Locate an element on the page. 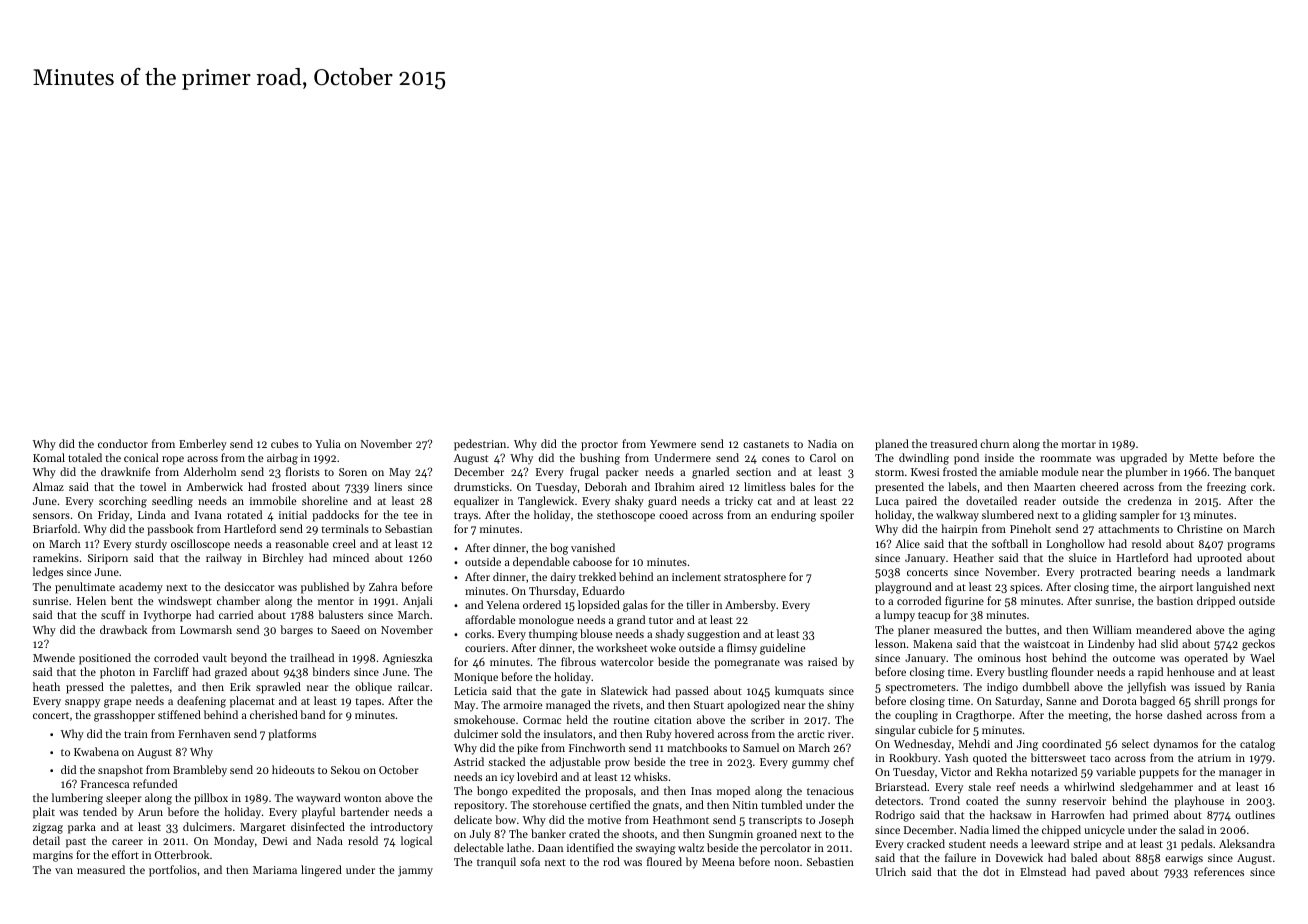  meandered is located at coordinates (1164, 629).
